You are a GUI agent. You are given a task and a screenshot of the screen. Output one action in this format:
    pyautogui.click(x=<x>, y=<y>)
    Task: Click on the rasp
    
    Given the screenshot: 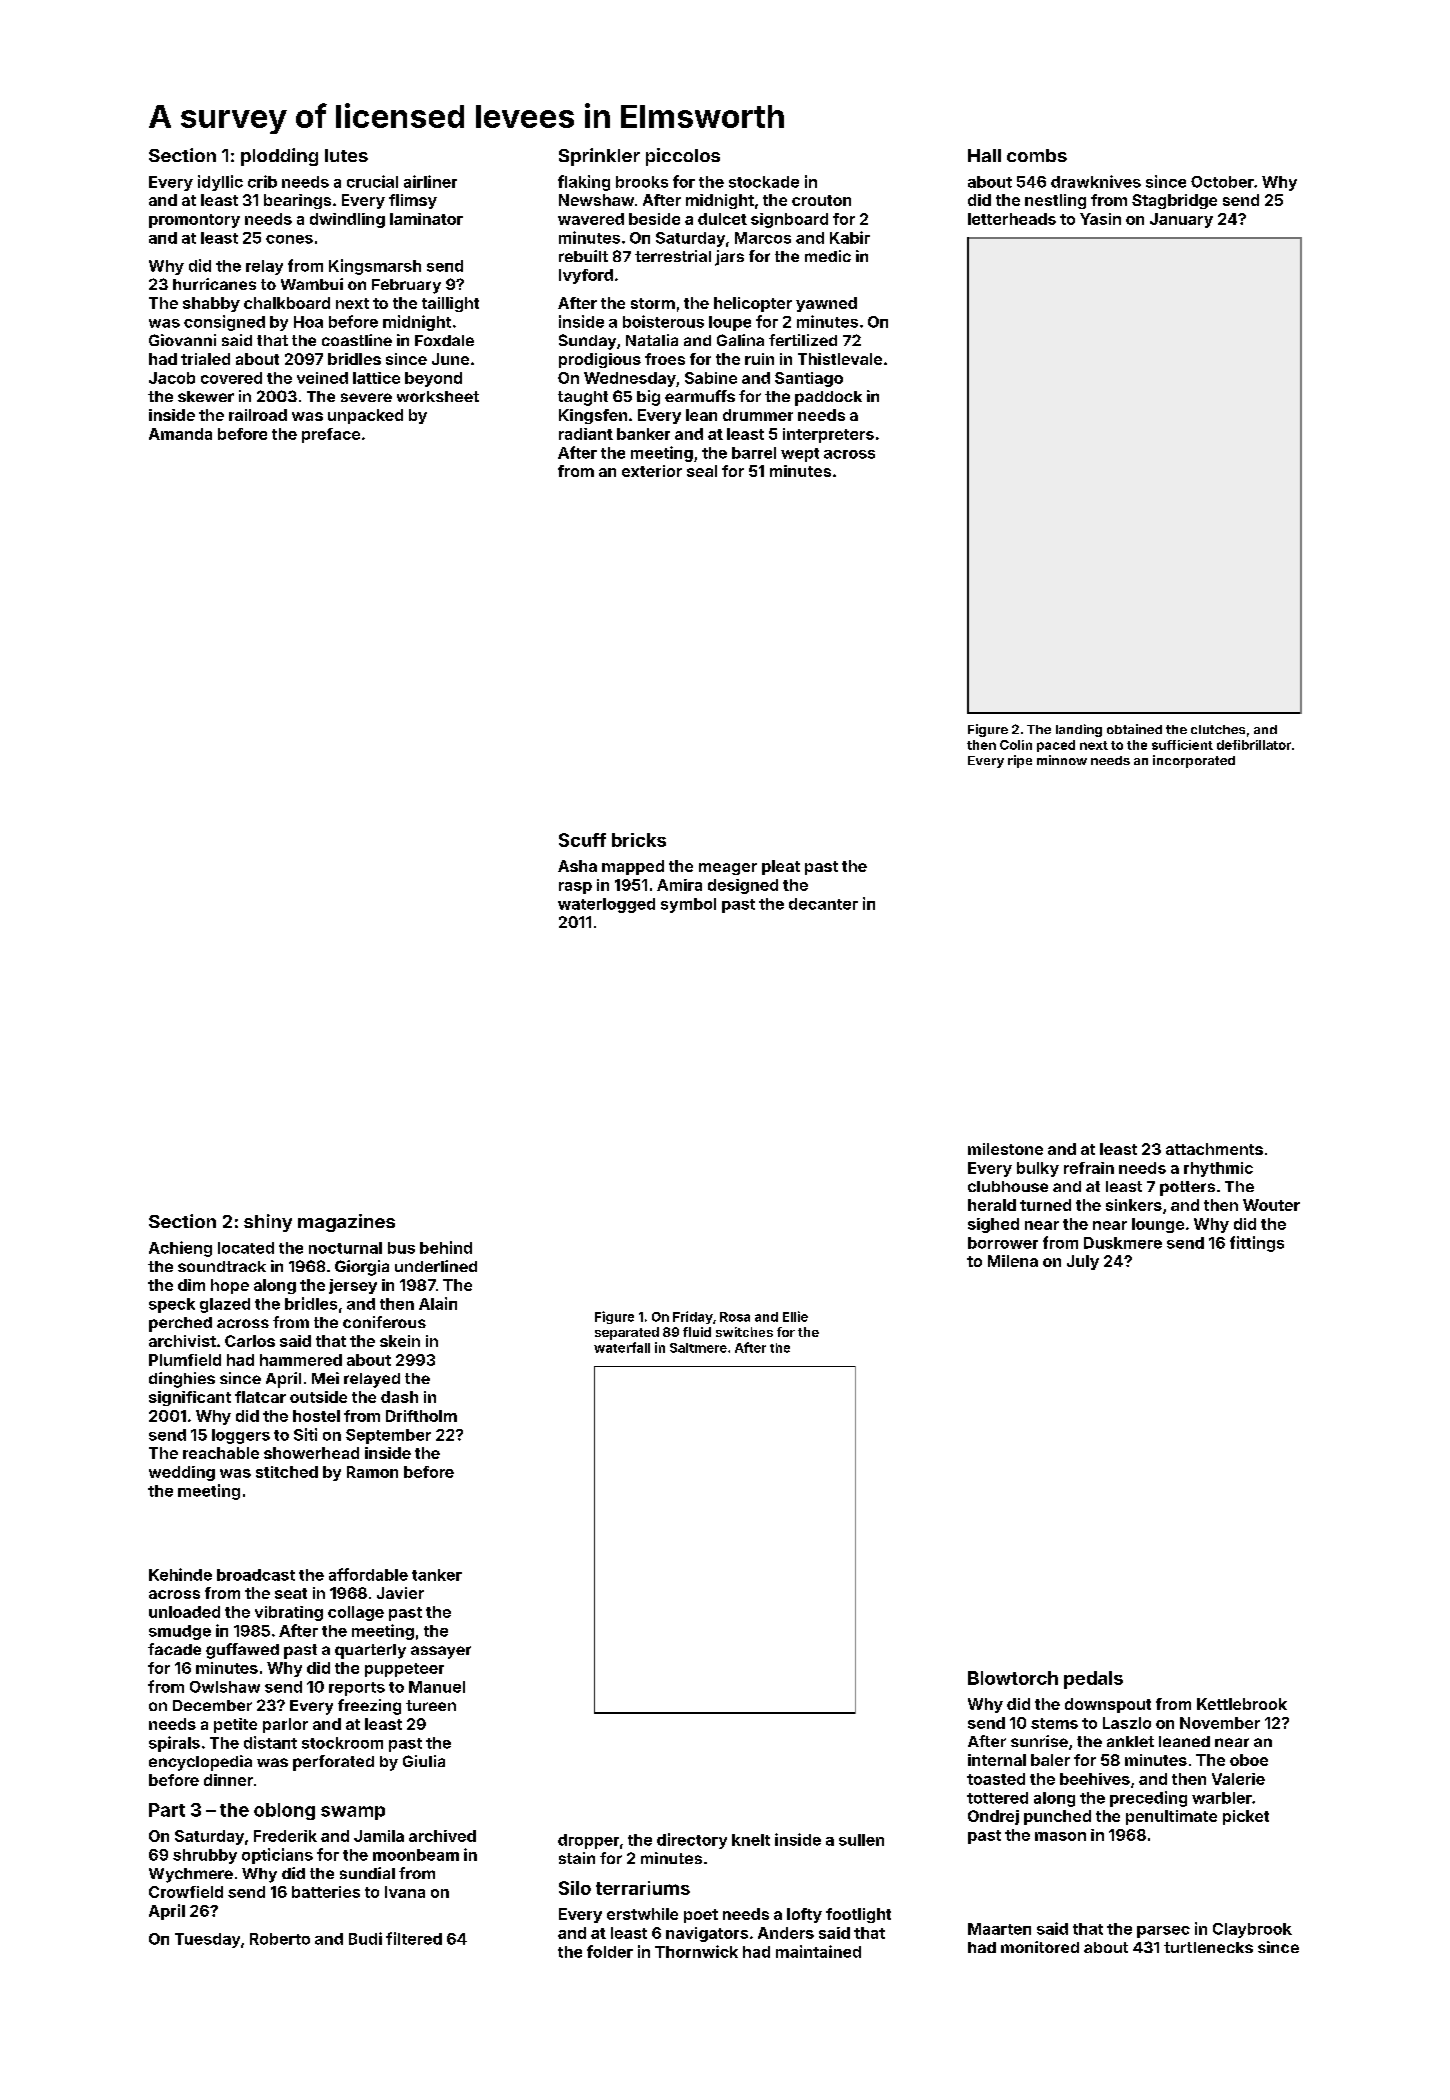 What is the action you would take?
    pyautogui.click(x=575, y=888)
